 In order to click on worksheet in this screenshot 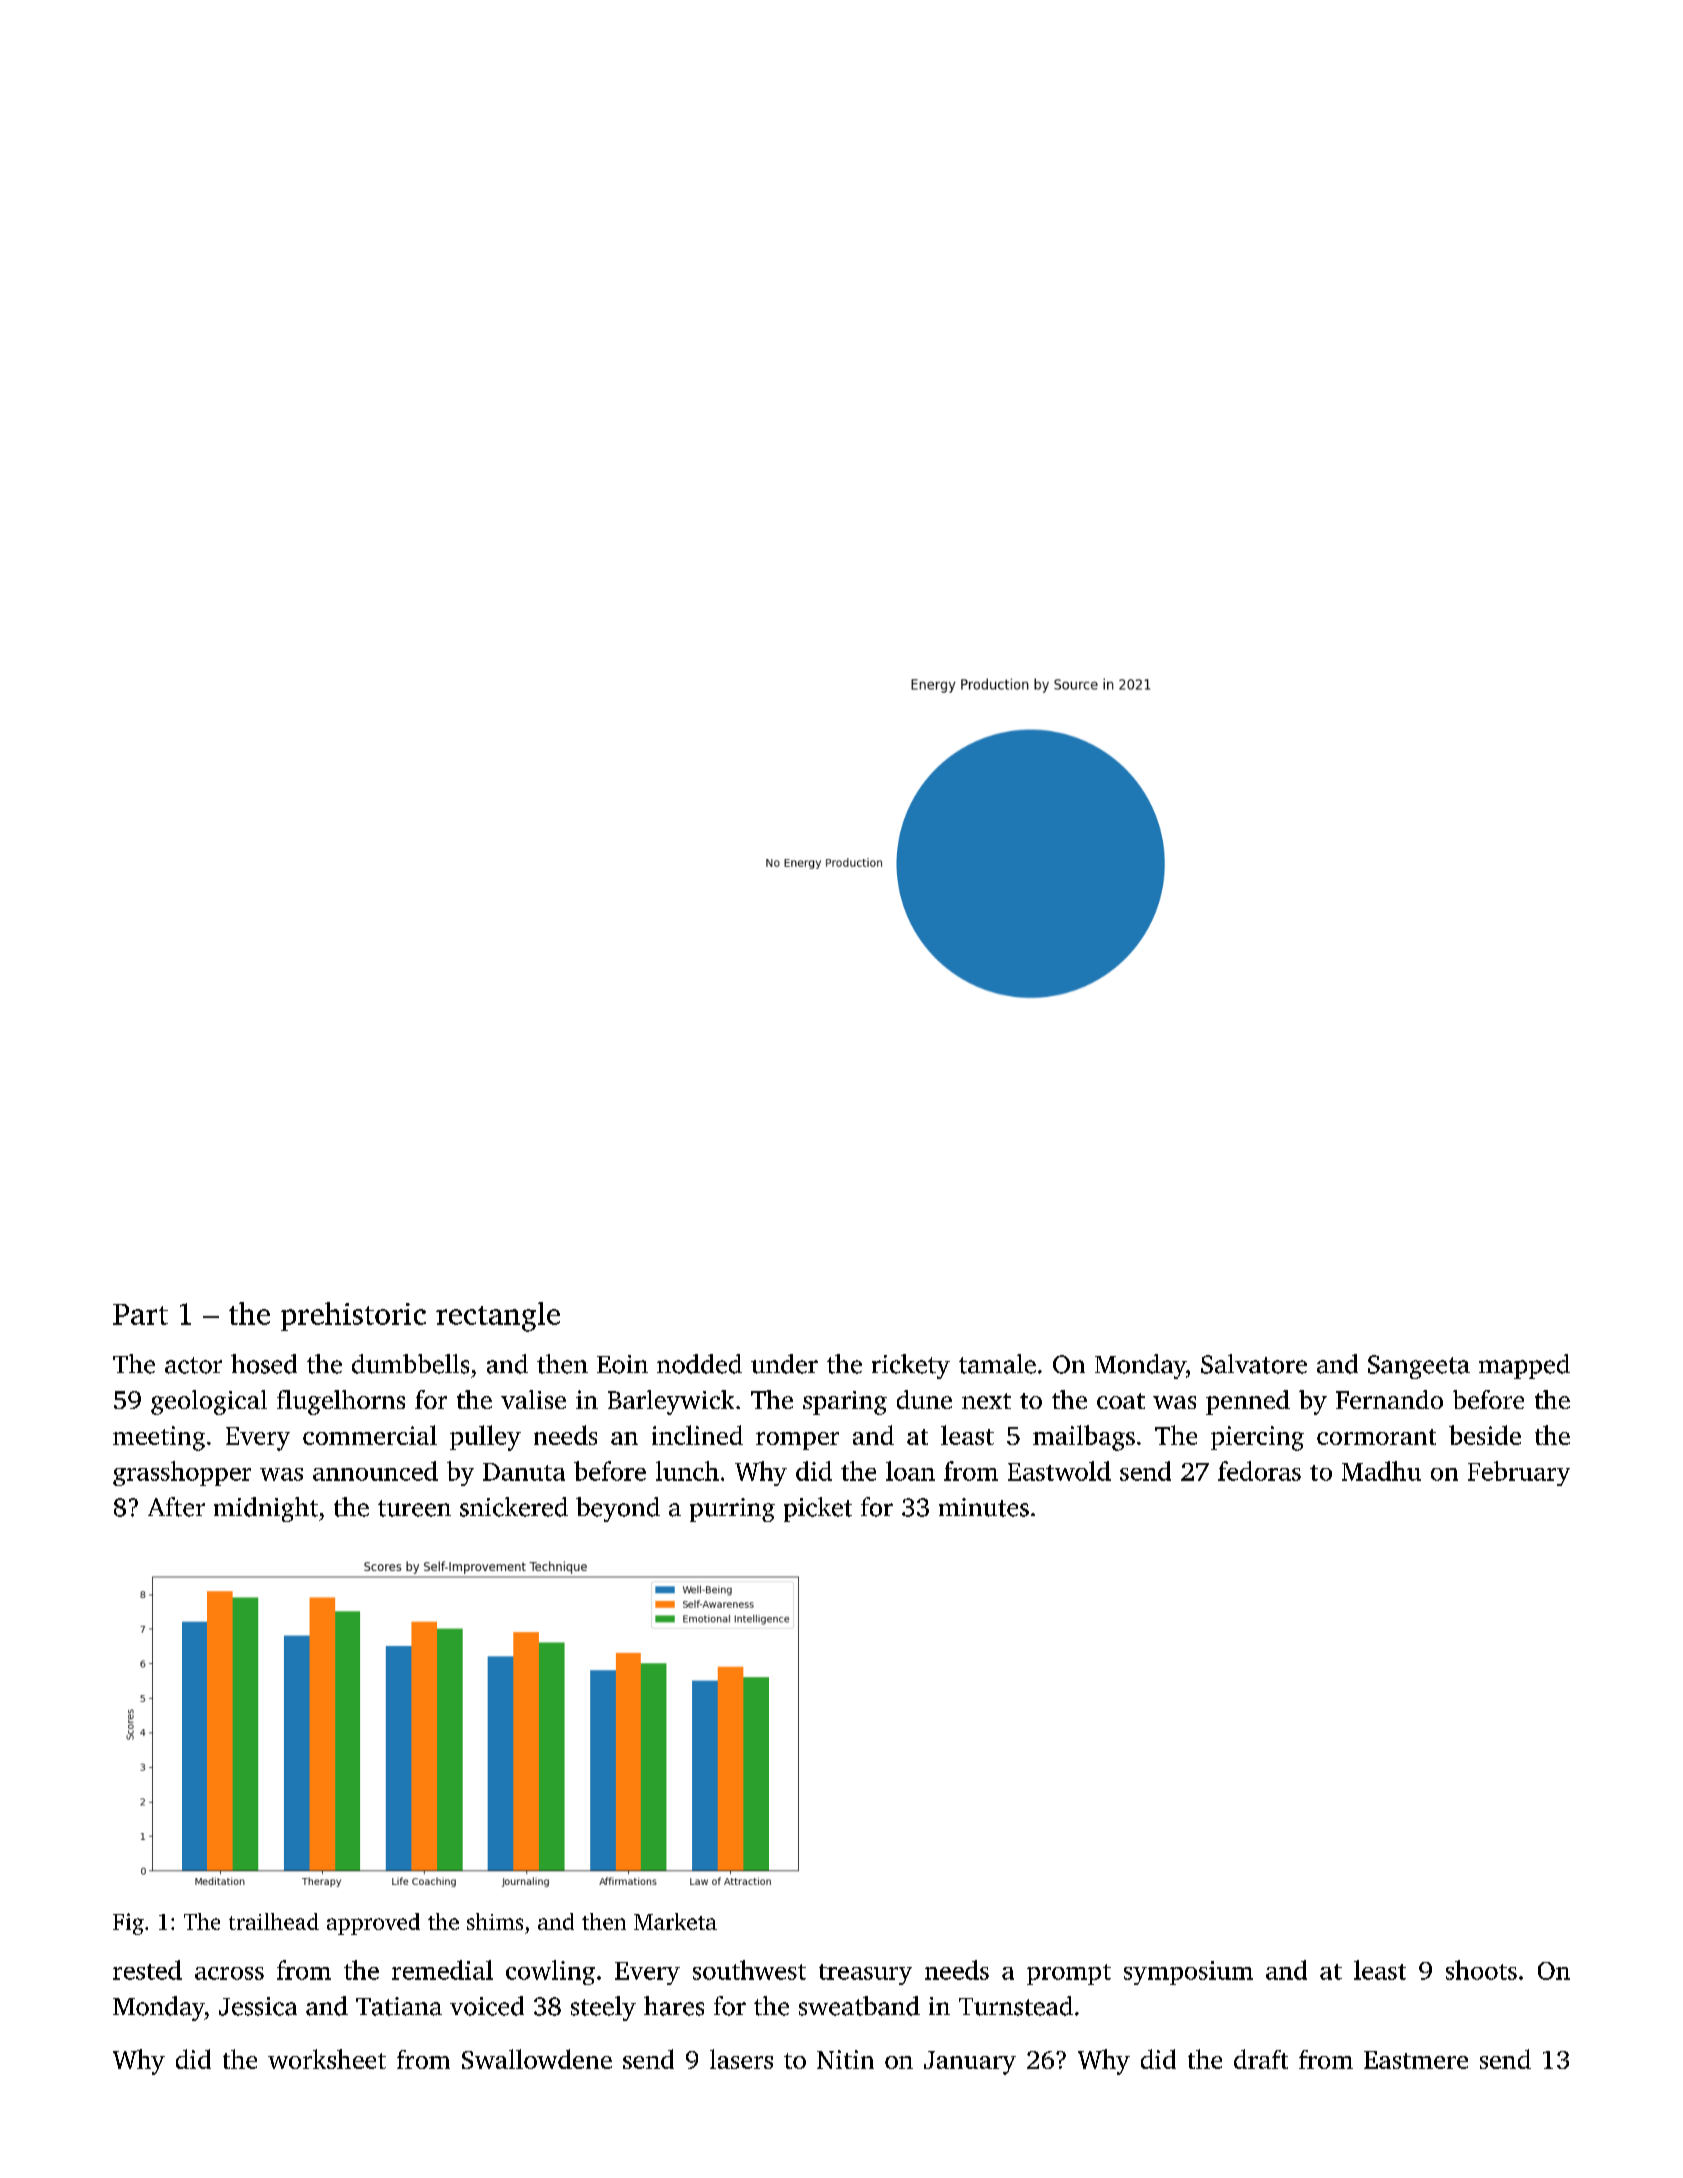, I will do `click(327, 2059)`.
